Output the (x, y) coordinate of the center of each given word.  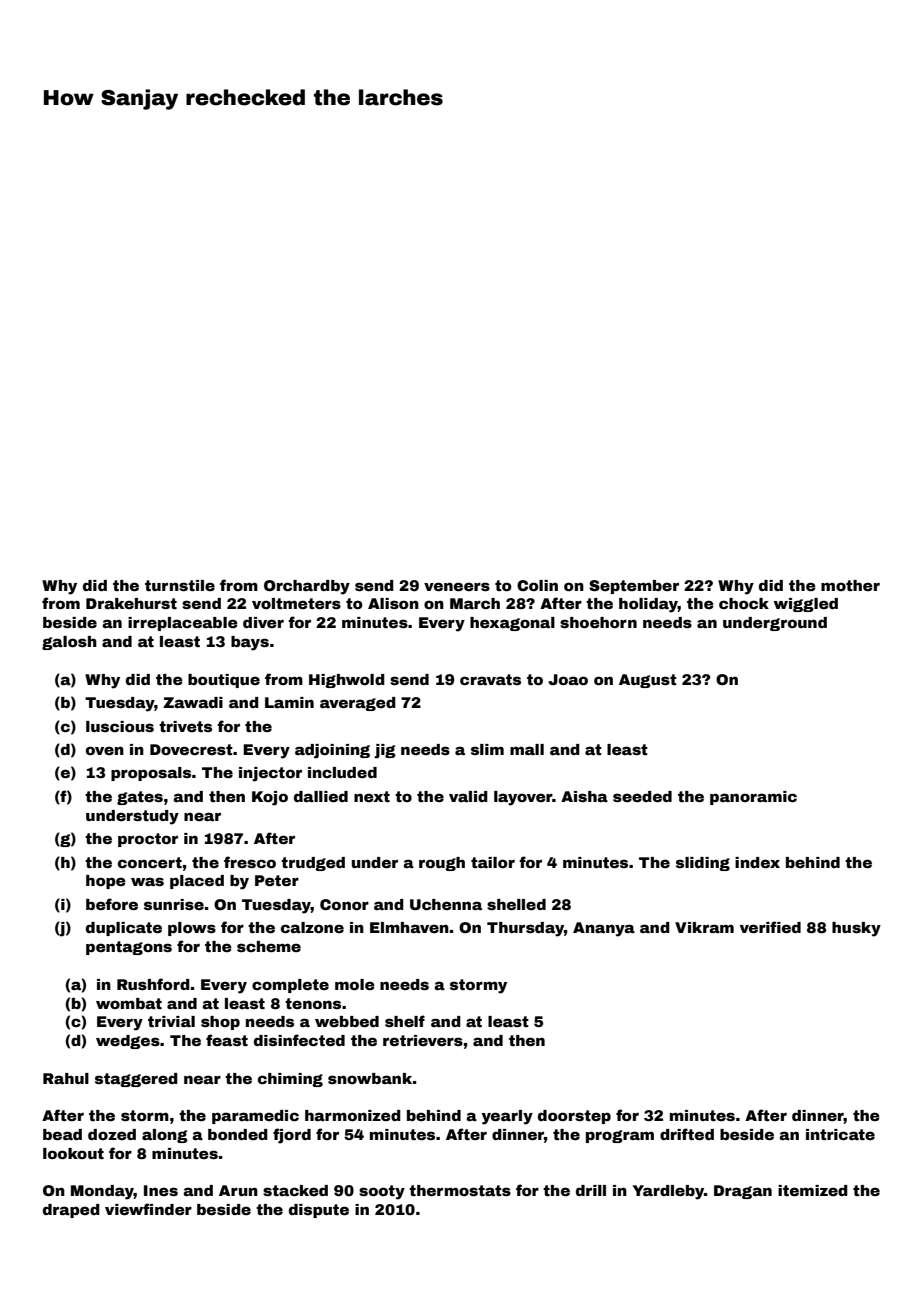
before (112, 904)
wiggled (806, 605)
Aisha (584, 796)
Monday (102, 1192)
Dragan (743, 1192)
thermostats (460, 1190)
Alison (393, 603)
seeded (642, 796)
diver (263, 622)
